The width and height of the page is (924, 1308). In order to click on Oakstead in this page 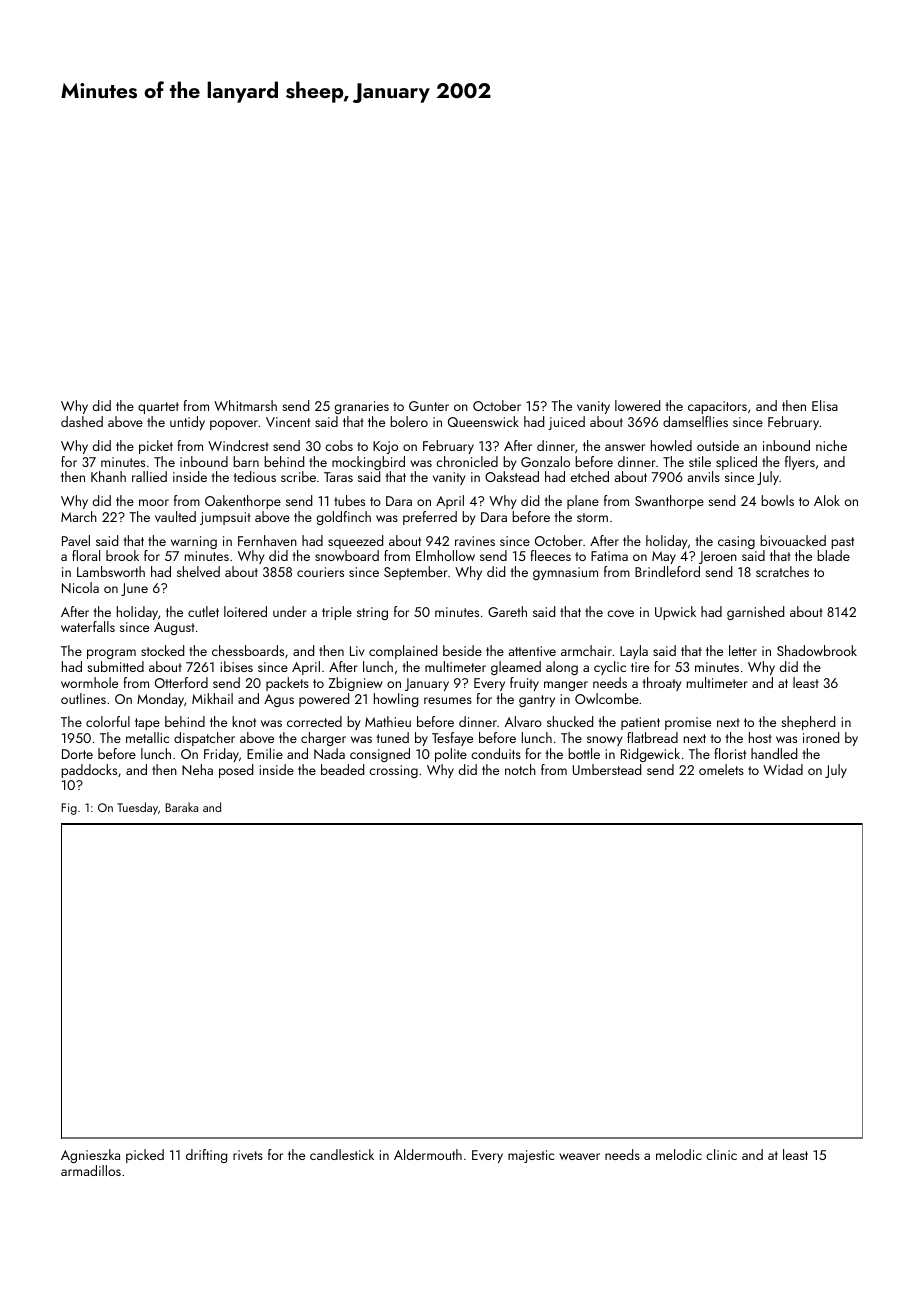, I will do `click(512, 476)`.
